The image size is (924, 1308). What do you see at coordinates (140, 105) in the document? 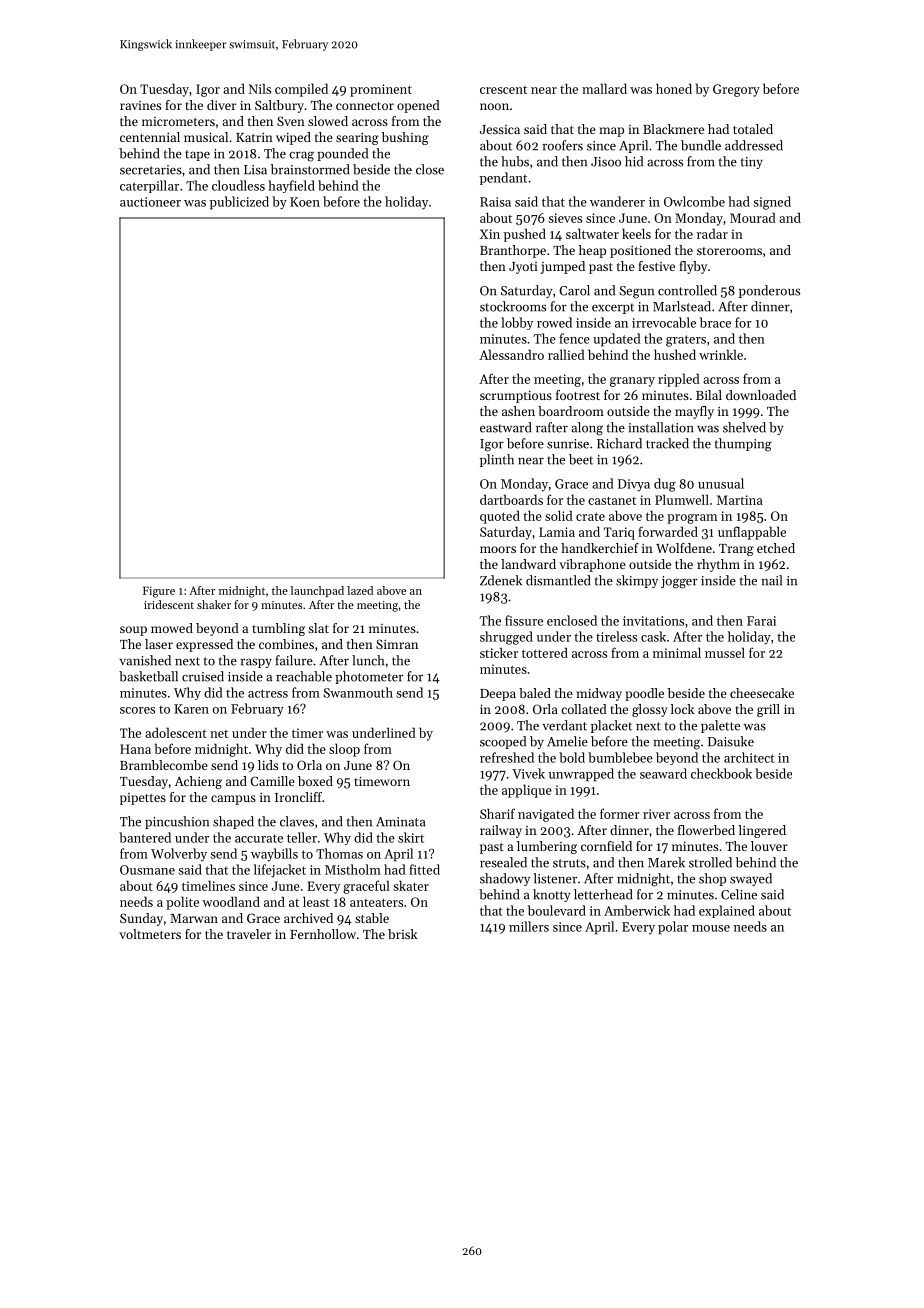
I see `ravines` at bounding box center [140, 105].
